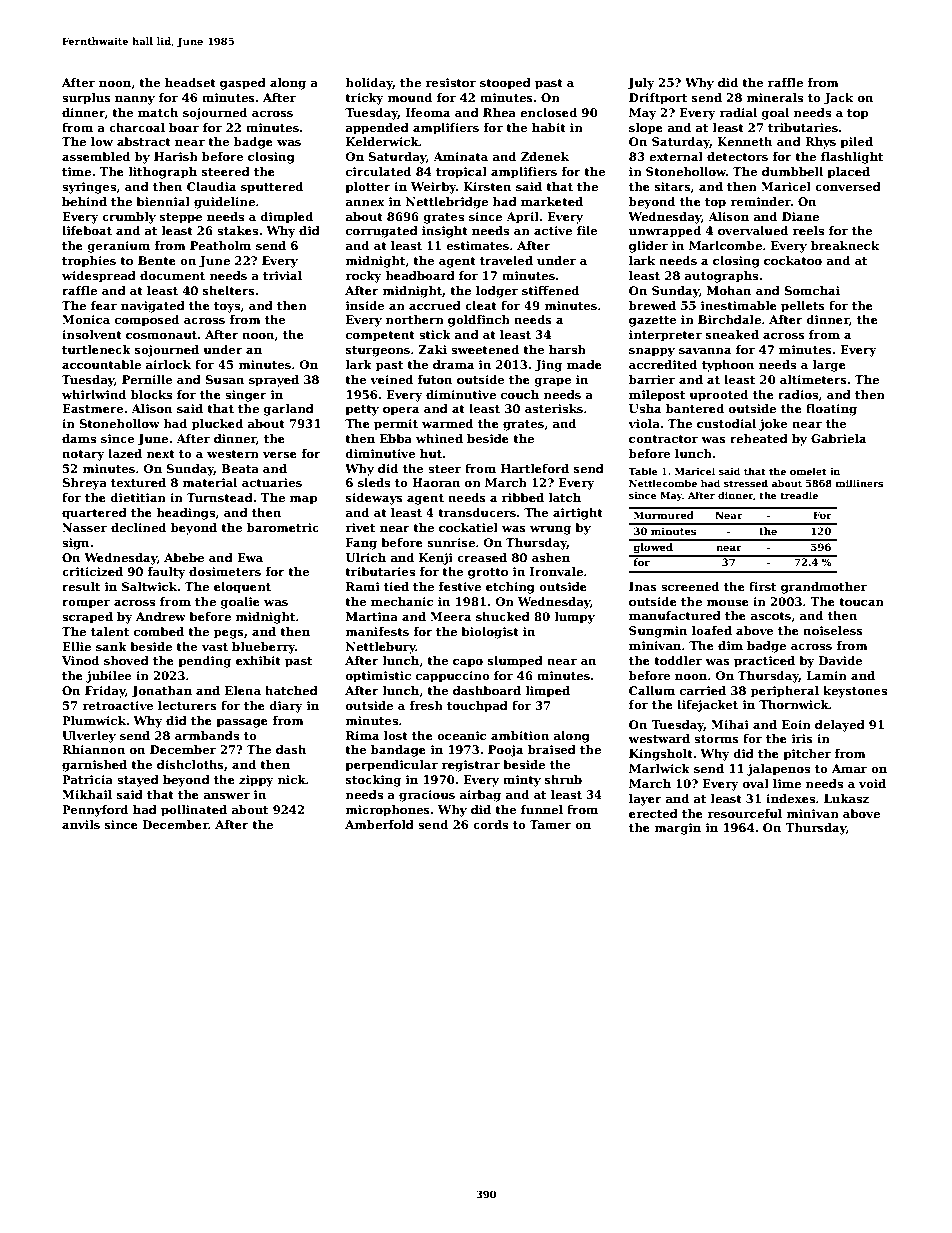 This screenshot has height=1233, width=952. Describe the element at coordinates (84, 527) in the screenshot. I see `Nasser` at that location.
